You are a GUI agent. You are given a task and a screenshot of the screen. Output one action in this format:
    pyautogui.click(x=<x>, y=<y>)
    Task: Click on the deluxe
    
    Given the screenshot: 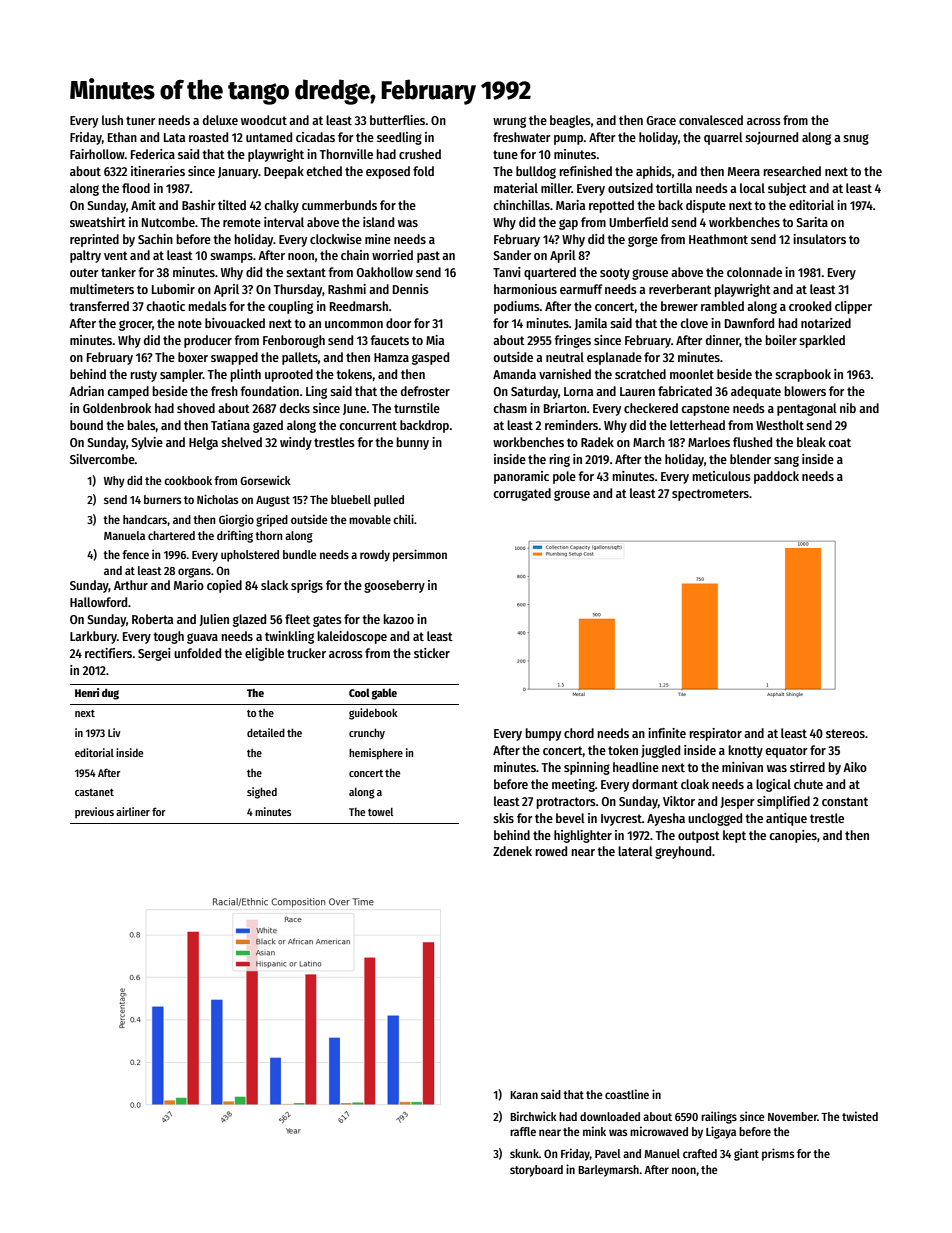 What is the action you would take?
    pyautogui.click(x=220, y=120)
